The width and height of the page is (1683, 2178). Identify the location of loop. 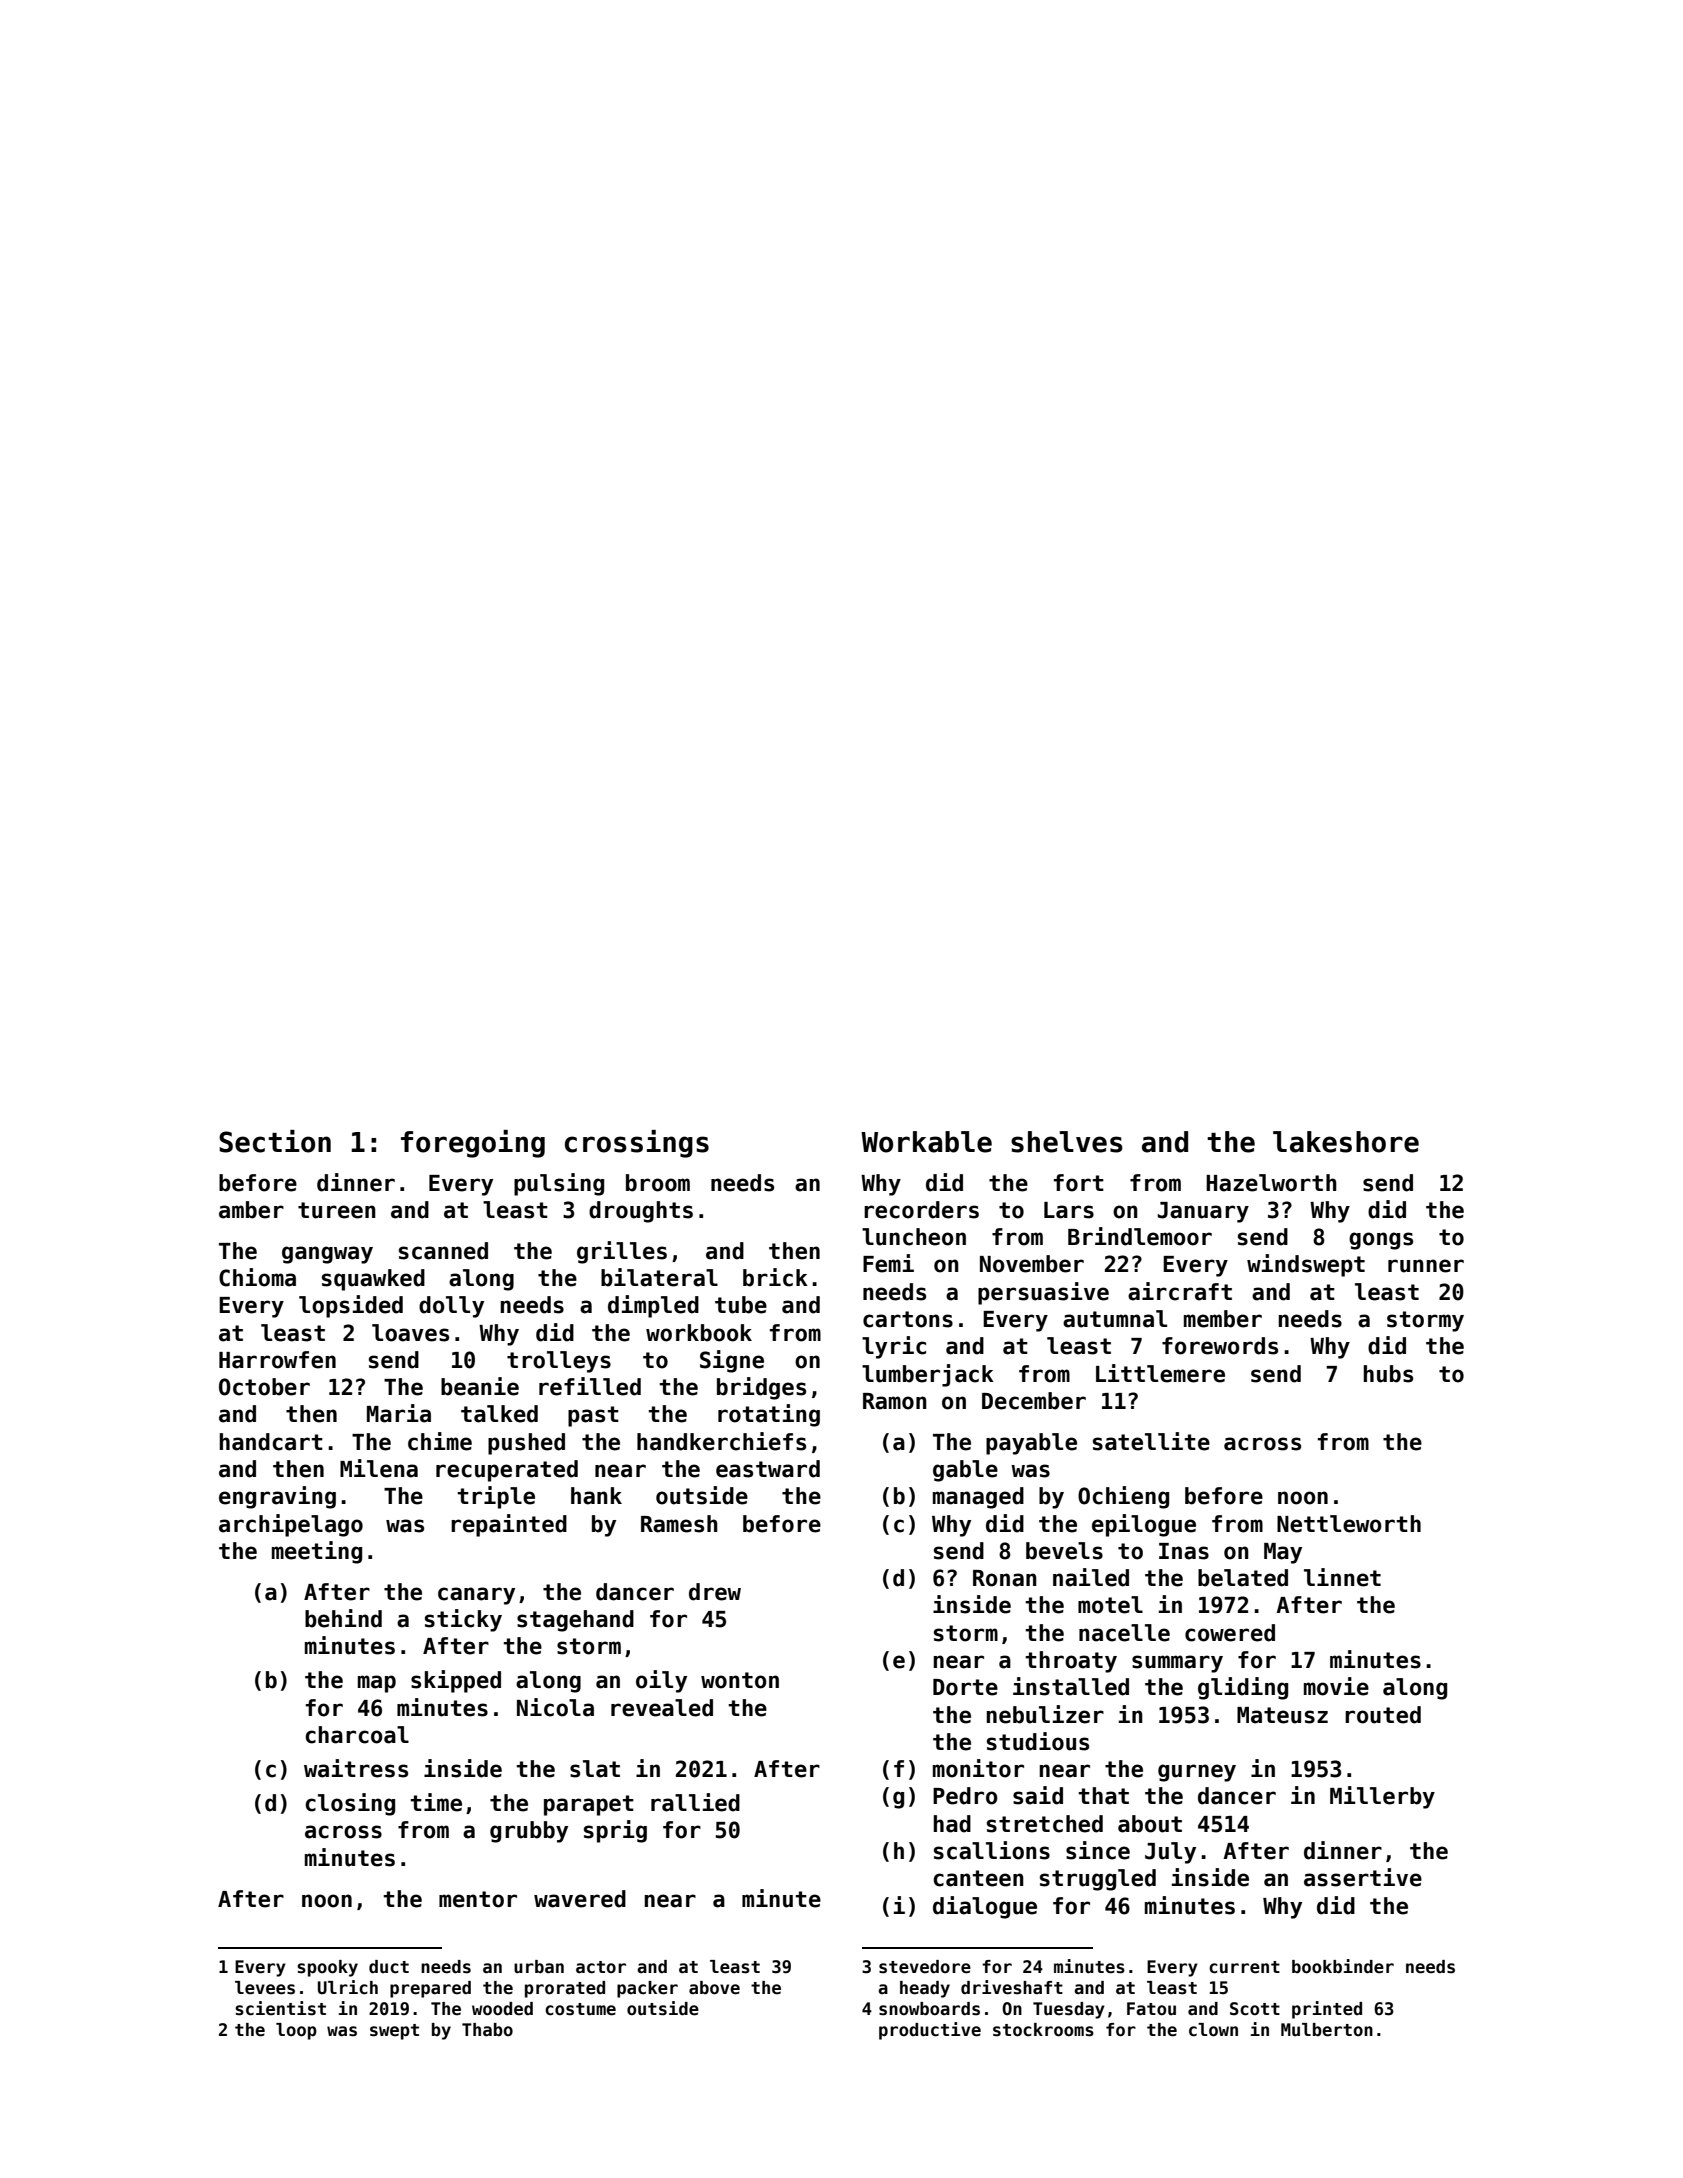
(296, 2031).
